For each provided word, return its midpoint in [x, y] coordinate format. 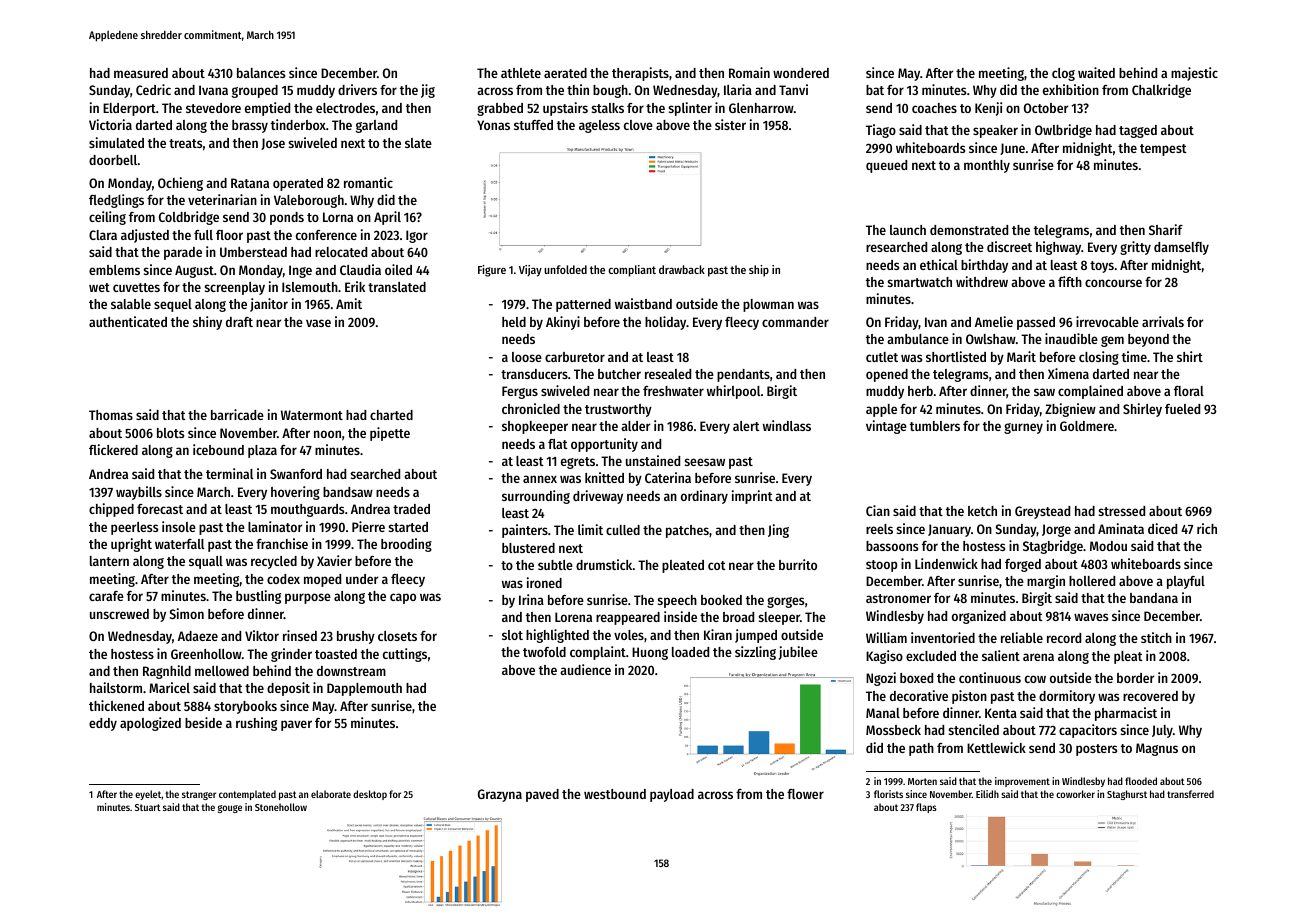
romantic [368, 182]
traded [411, 509]
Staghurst [1127, 795]
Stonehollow [281, 807]
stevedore [213, 108]
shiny [207, 323]
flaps [926, 808]
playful [1186, 582]
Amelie [994, 321]
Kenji [988, 109]
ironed [544, 582]
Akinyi [563, 323]
